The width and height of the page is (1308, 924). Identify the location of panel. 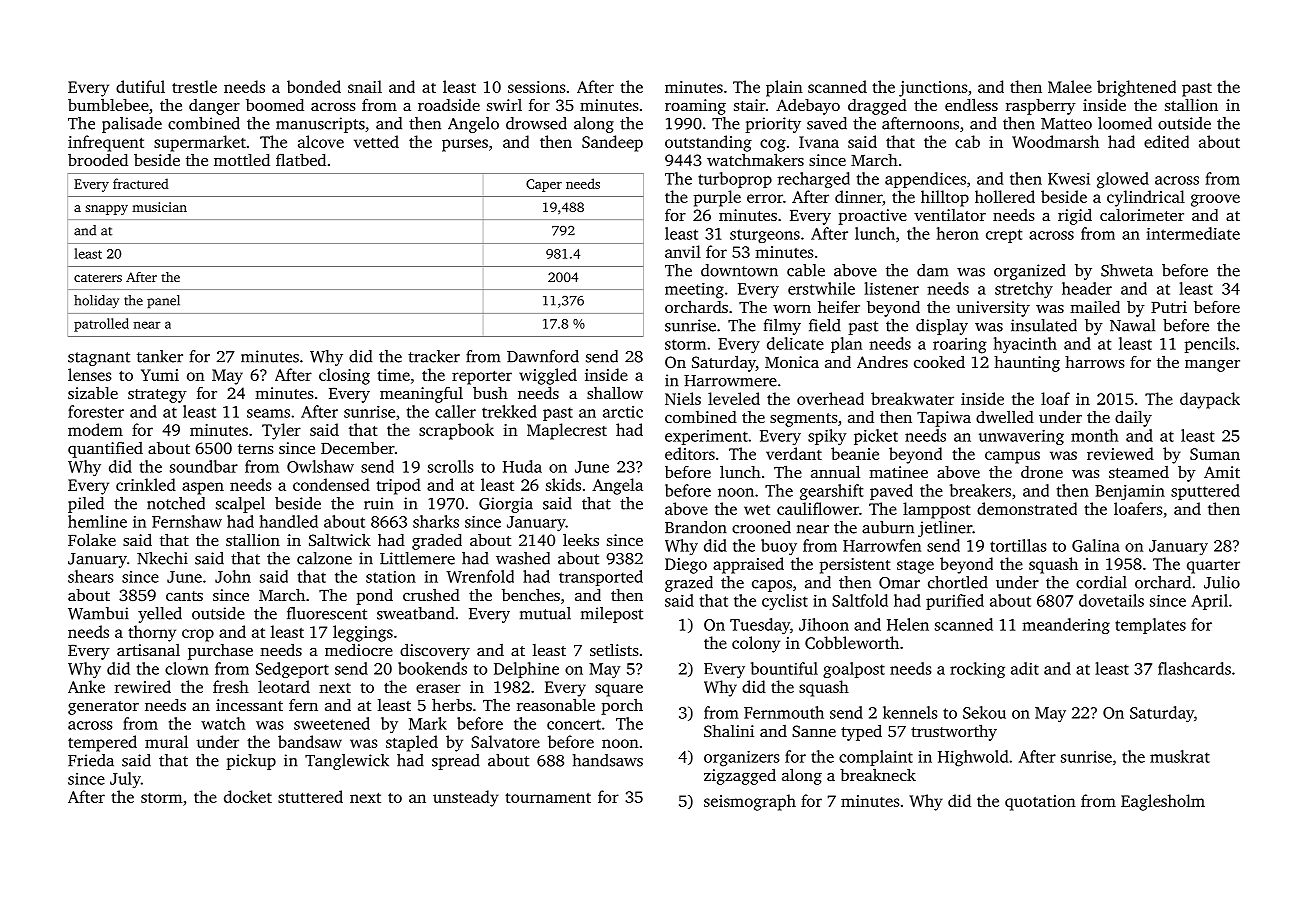
(163, 302).
